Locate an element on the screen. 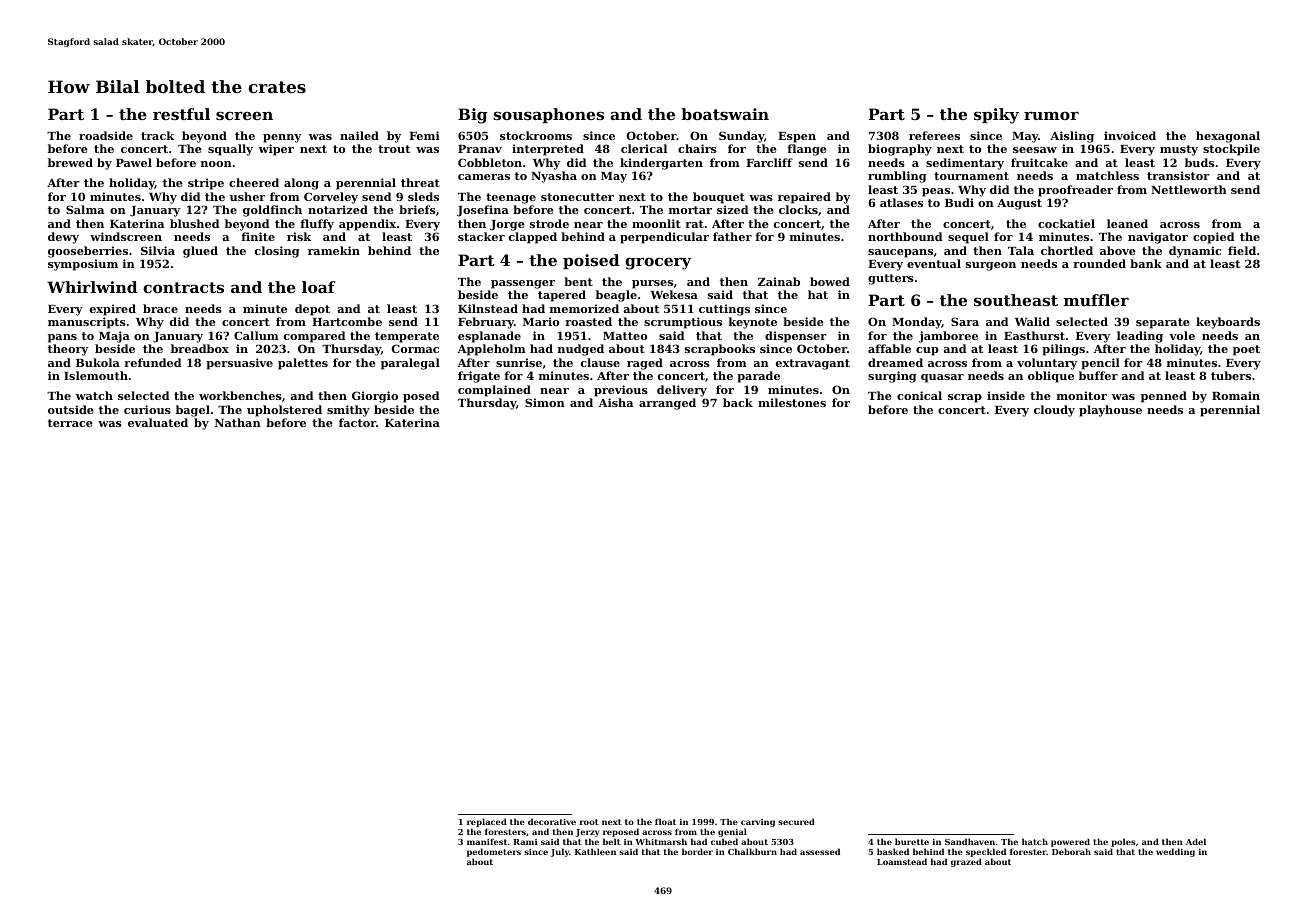 Image resolution: width=1308 pixels, height=924 pixels. restful is located at coordinates (181, 114).
